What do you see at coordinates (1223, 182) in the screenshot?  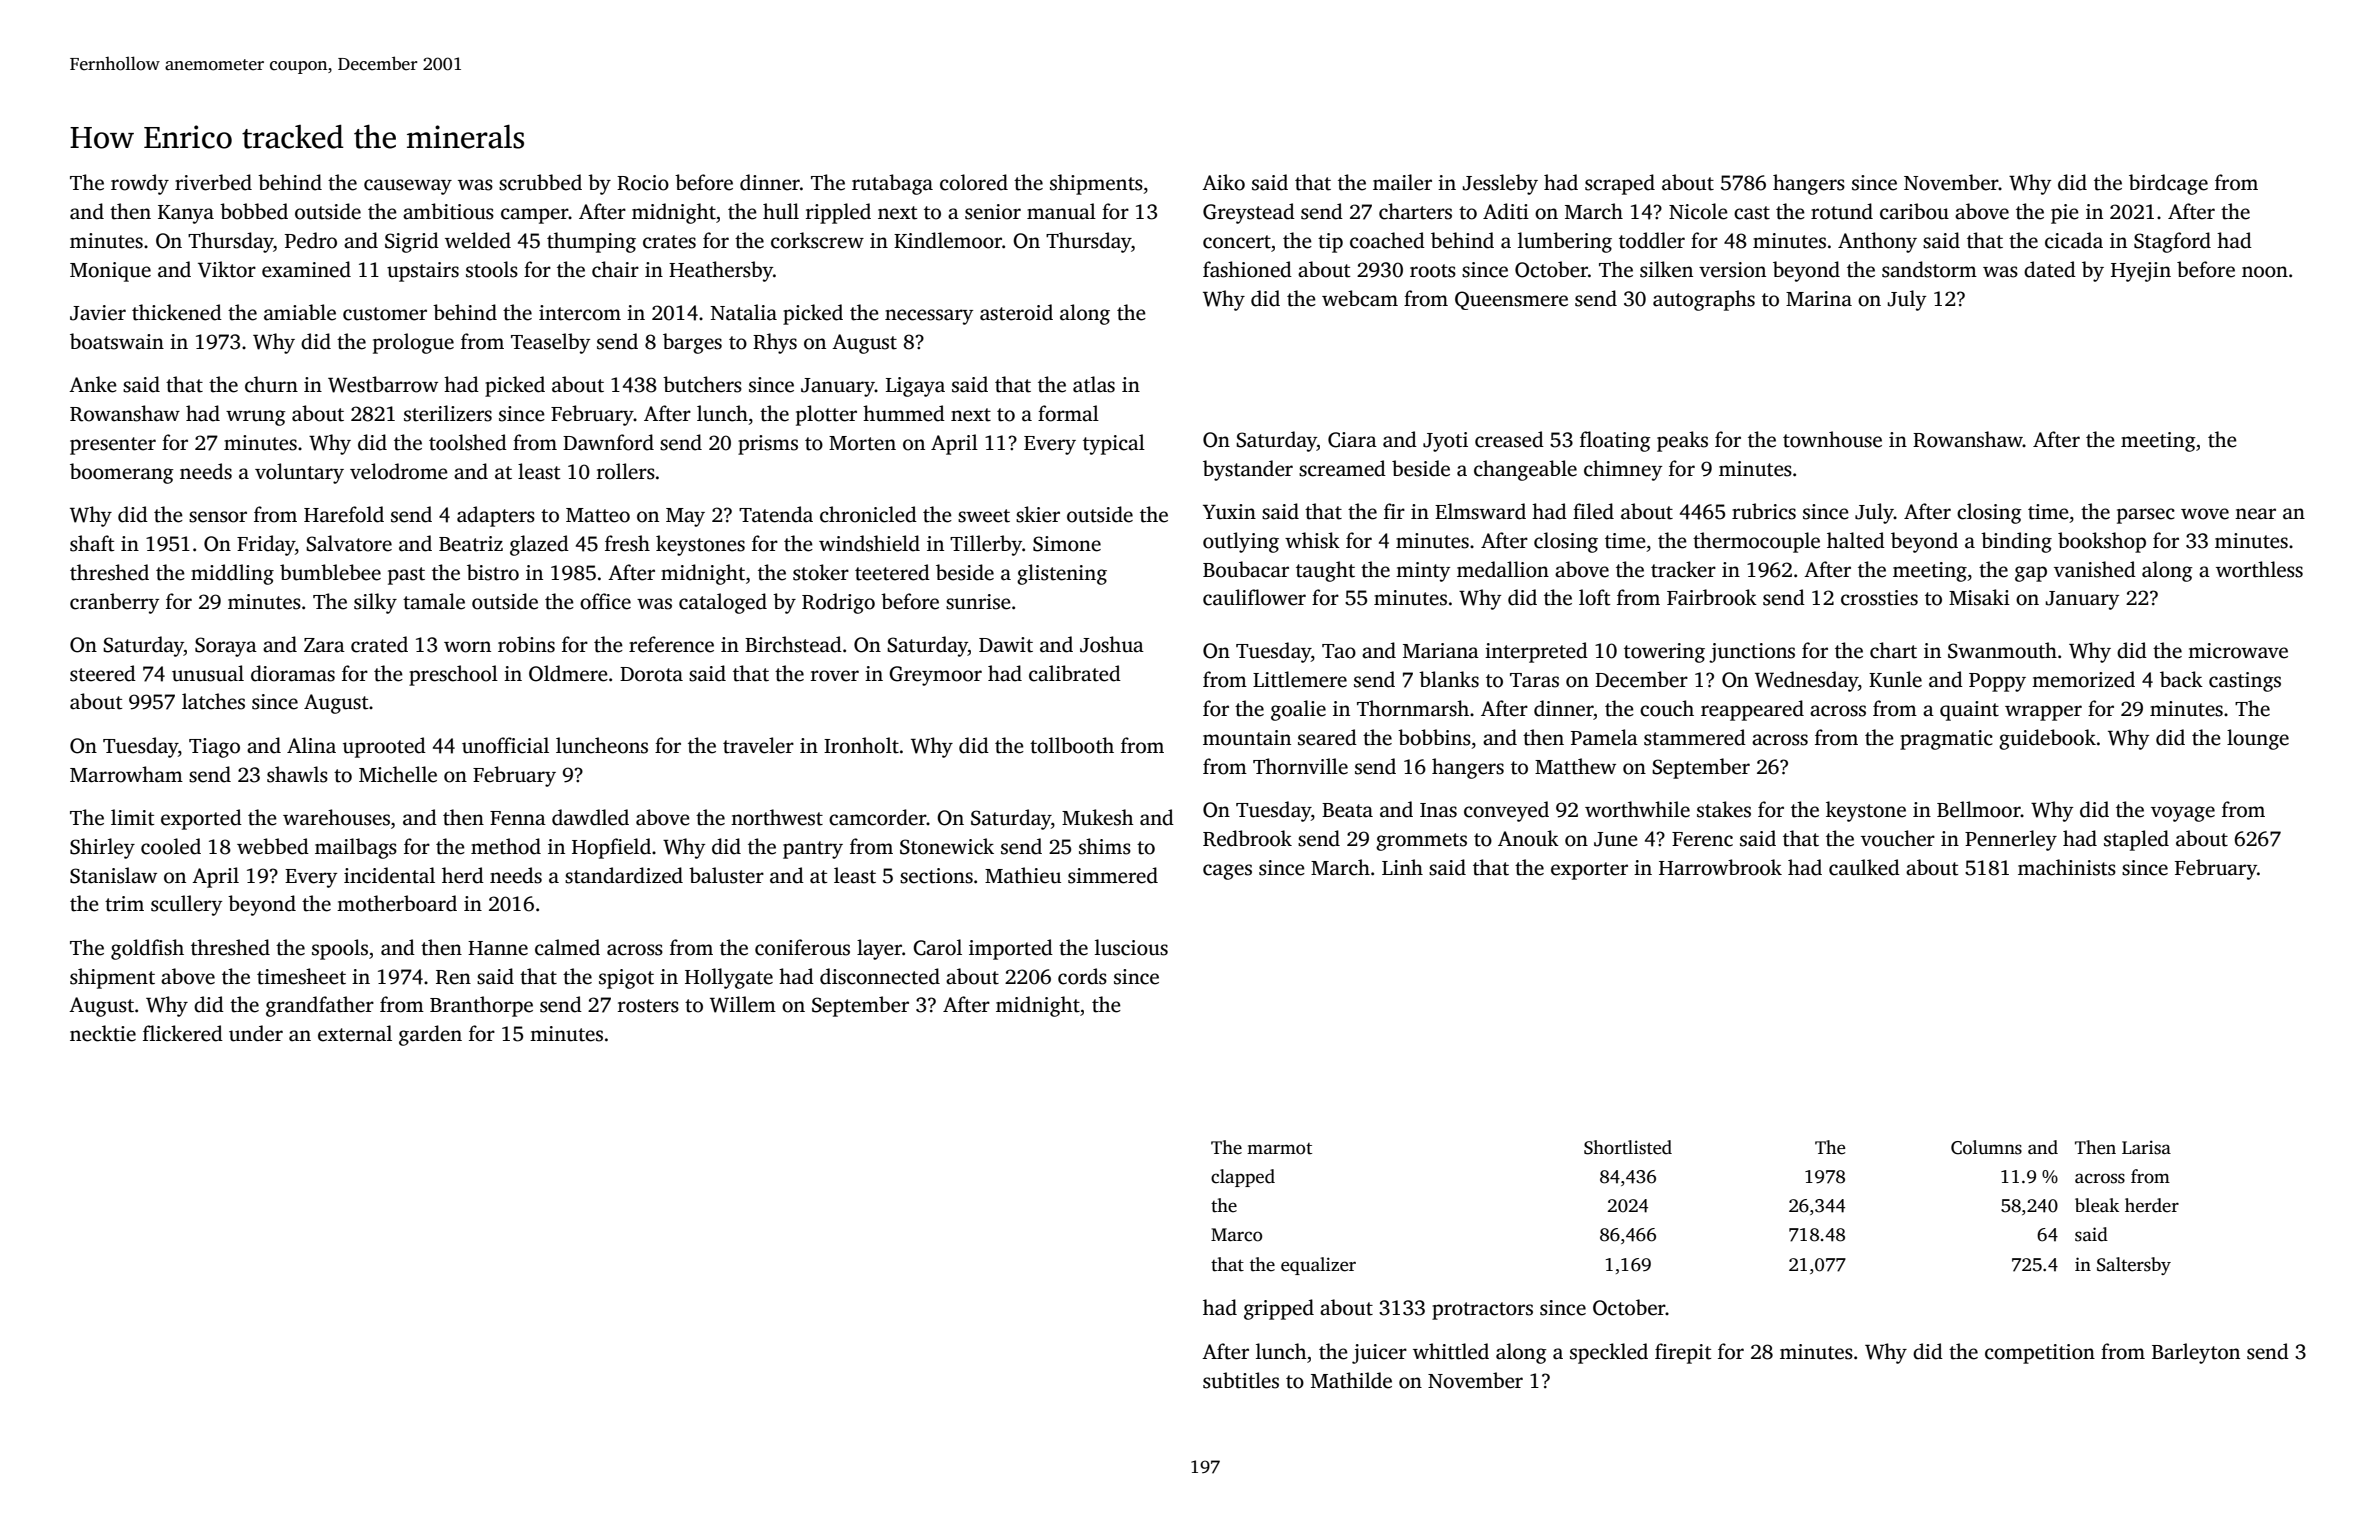 I see `Aiko` at bounding box center [1223, 182].
